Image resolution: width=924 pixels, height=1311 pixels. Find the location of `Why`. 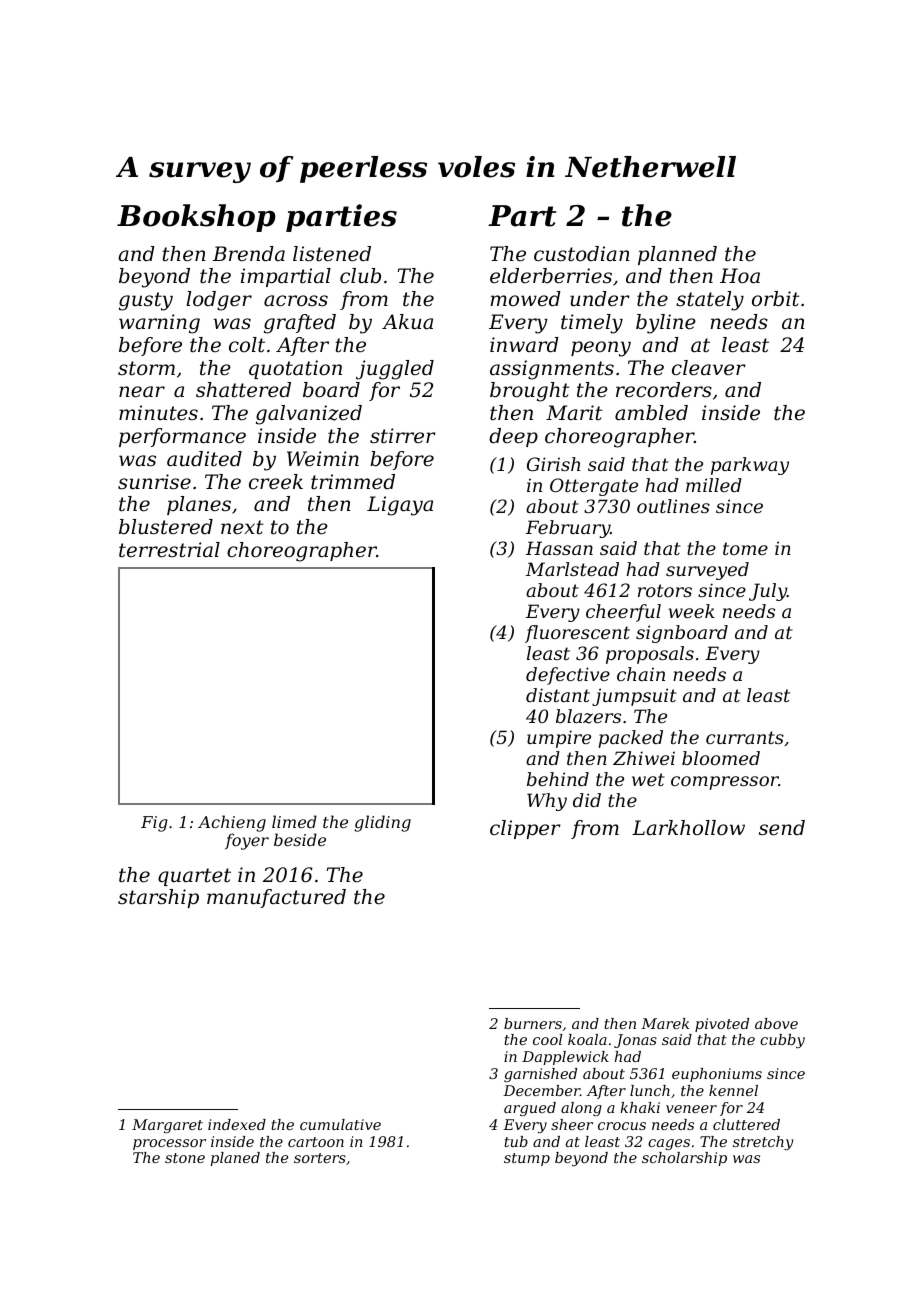

Why is located at coordinates (547, 802).
